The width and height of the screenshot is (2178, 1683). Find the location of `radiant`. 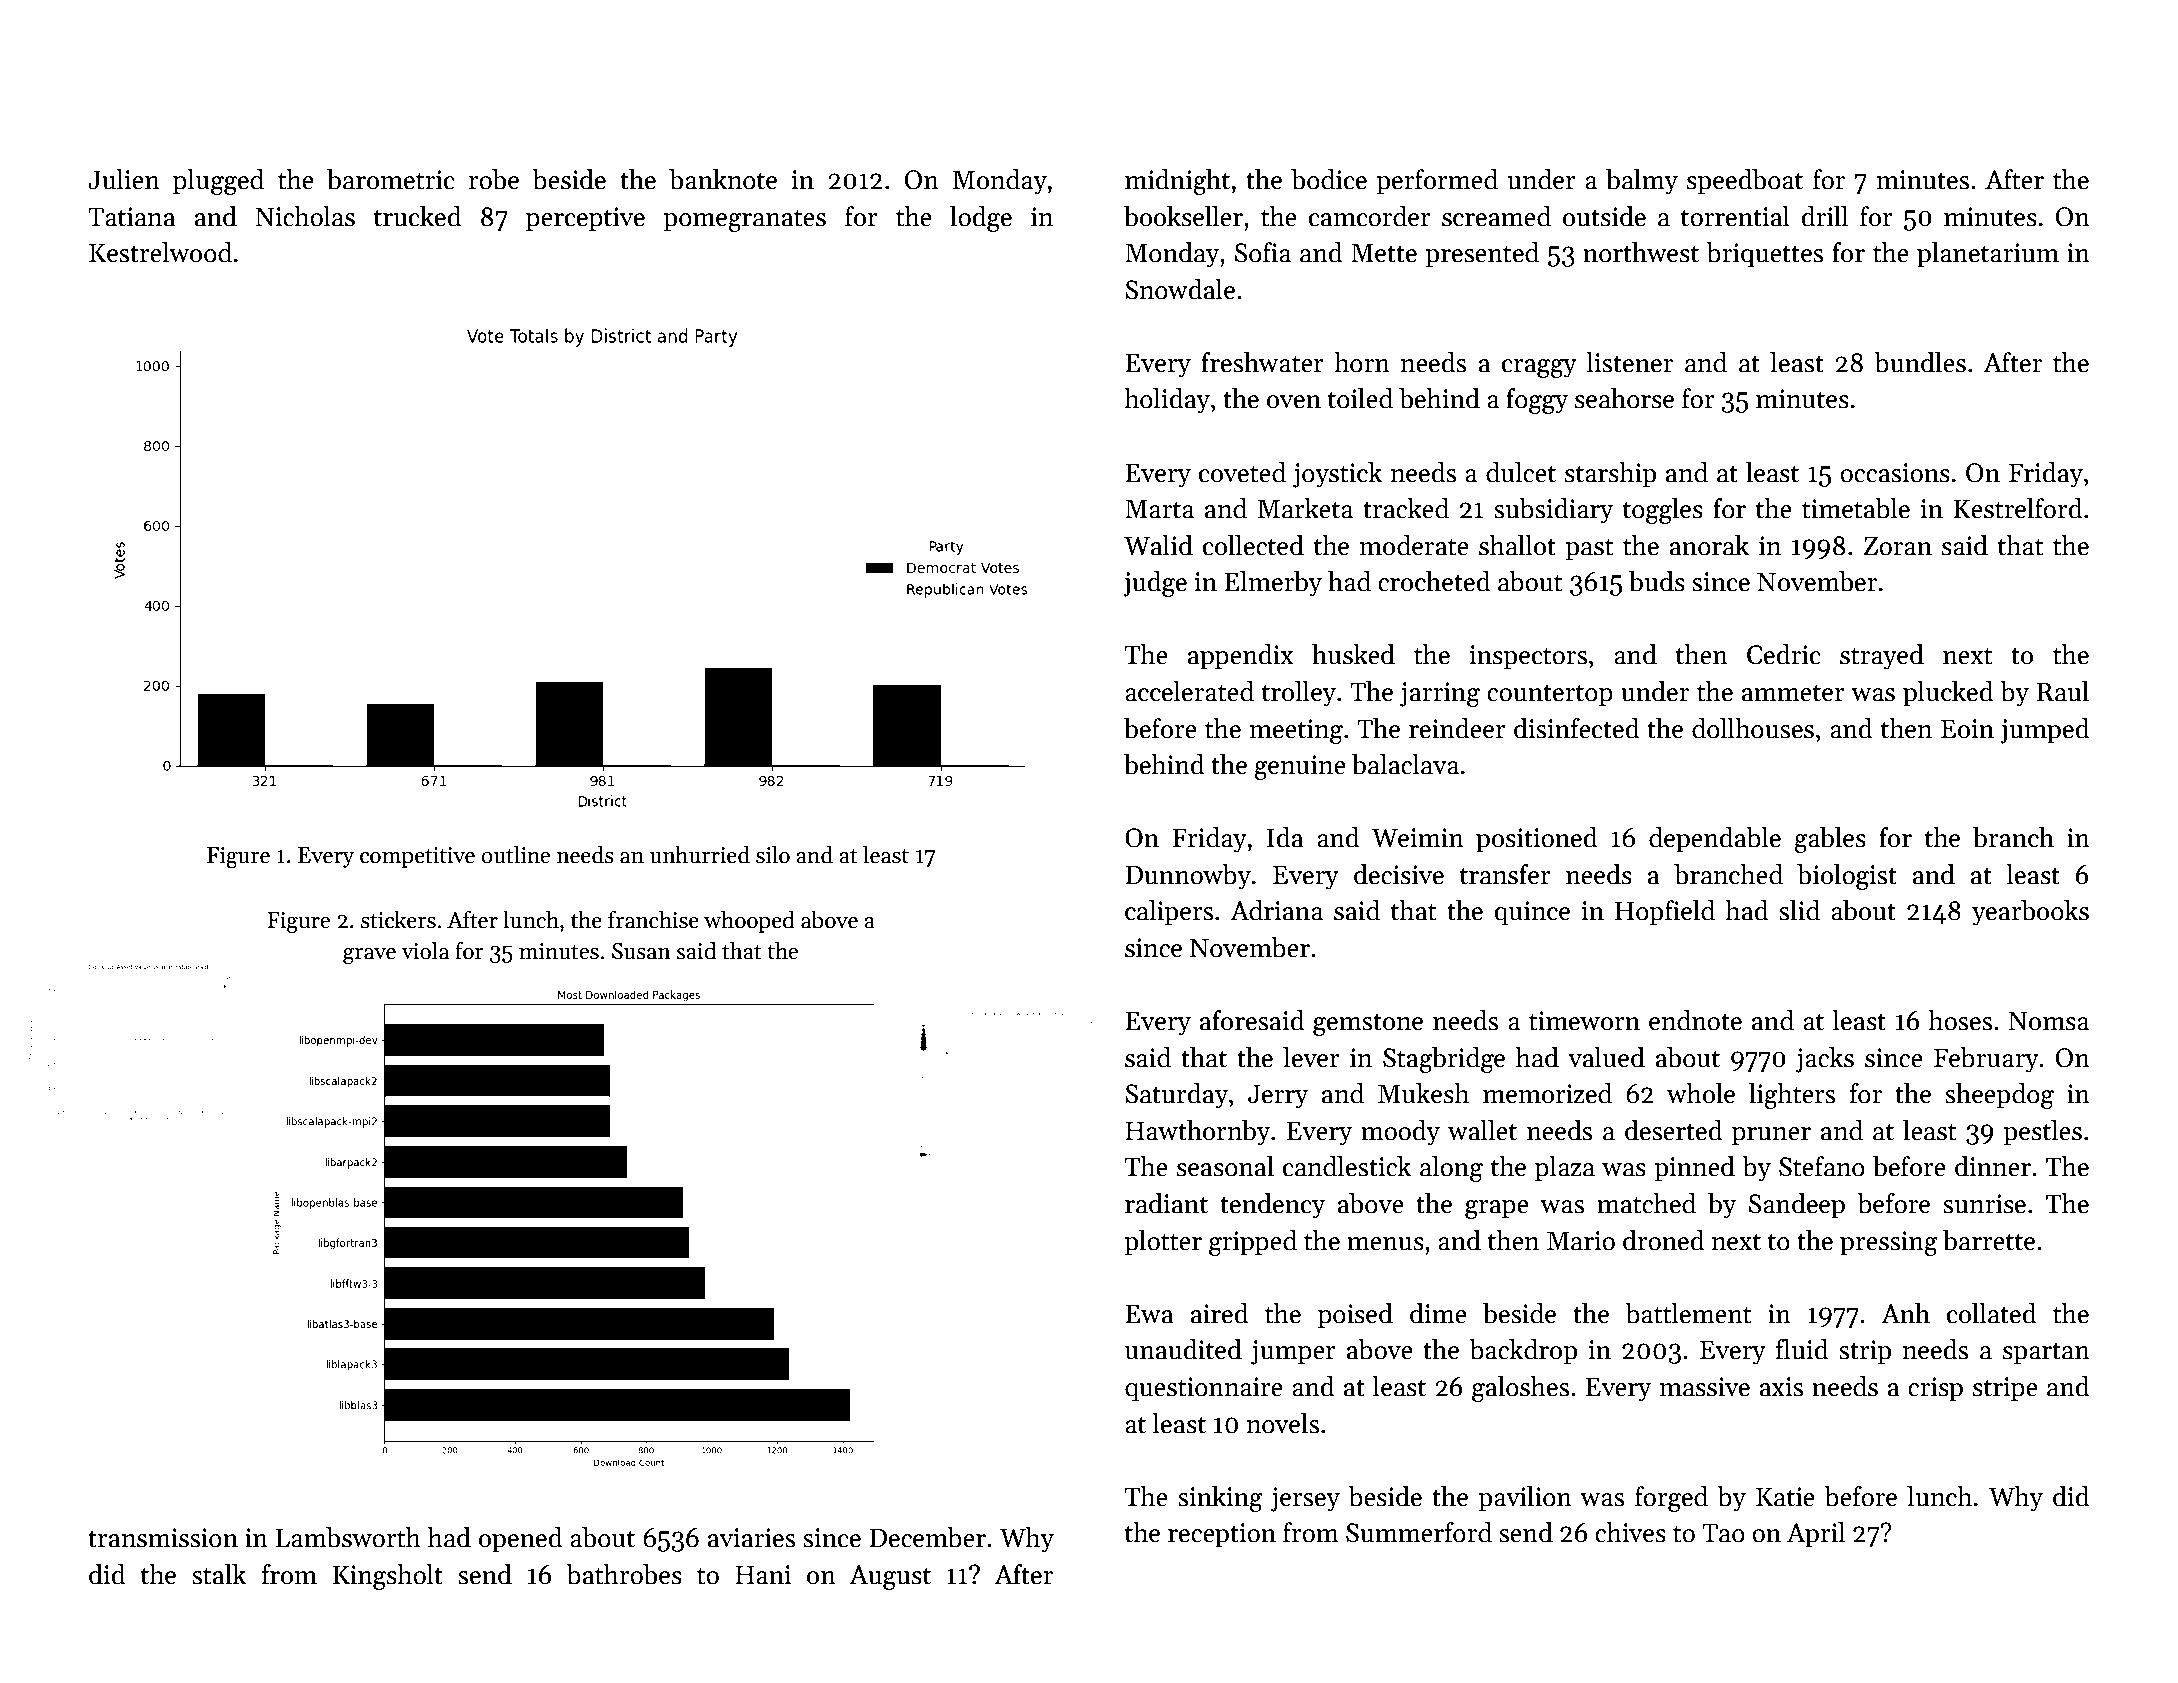

radiant is located at coordinates (1166, 1203).
